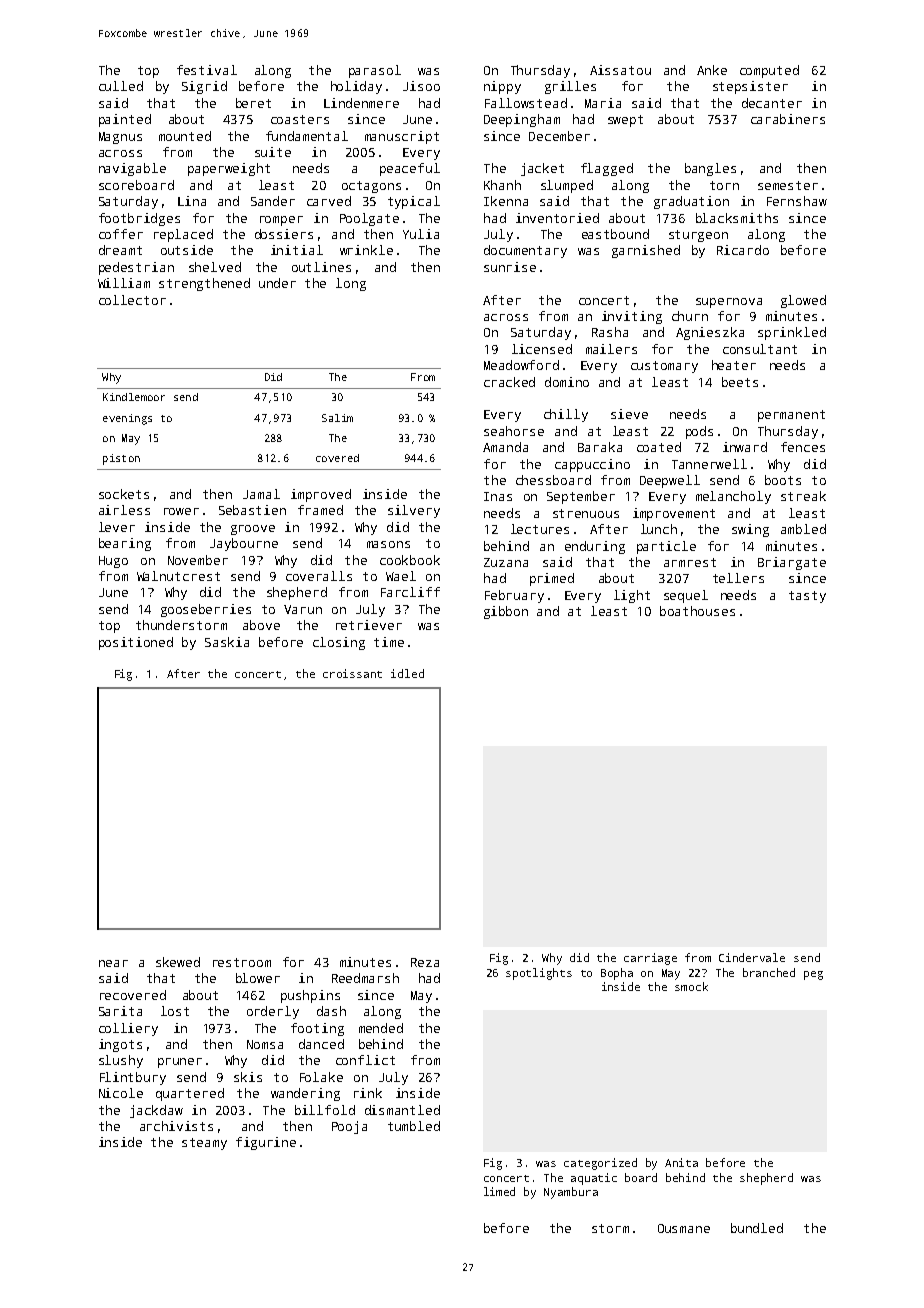 This document has height=1308, width=924. Describe the element at coordinates (253, 530) in the document. I see `groove` at that location.
